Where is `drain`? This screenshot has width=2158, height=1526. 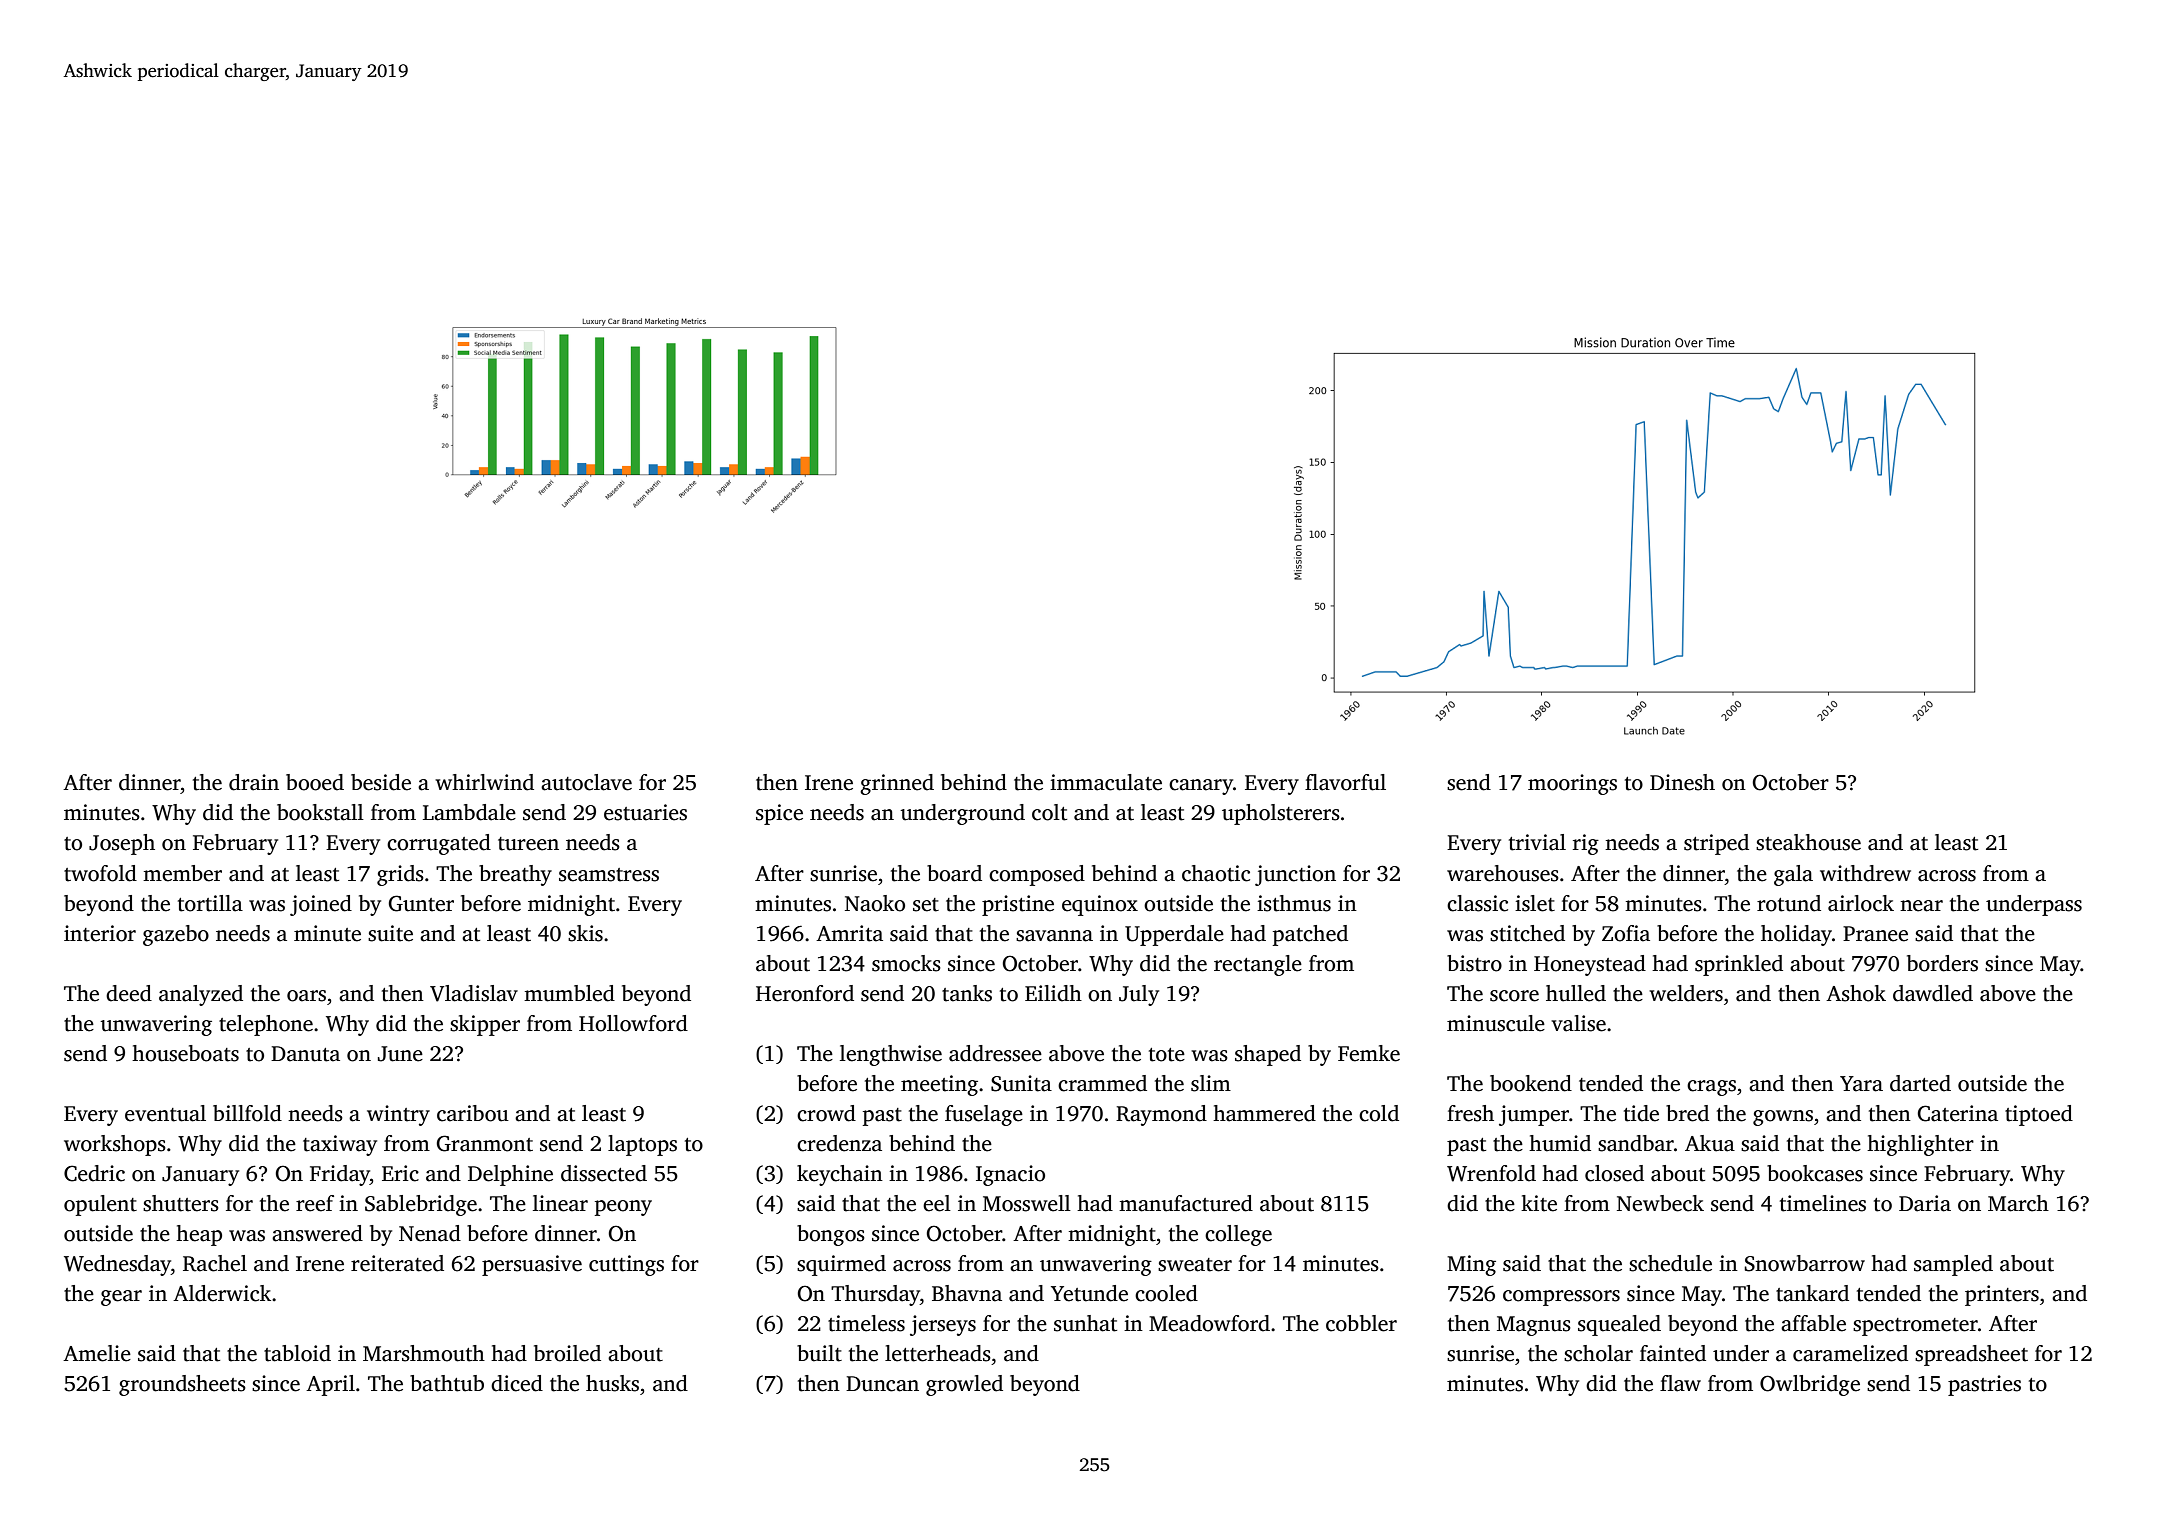
drain is located at coordinates (254, 782).
